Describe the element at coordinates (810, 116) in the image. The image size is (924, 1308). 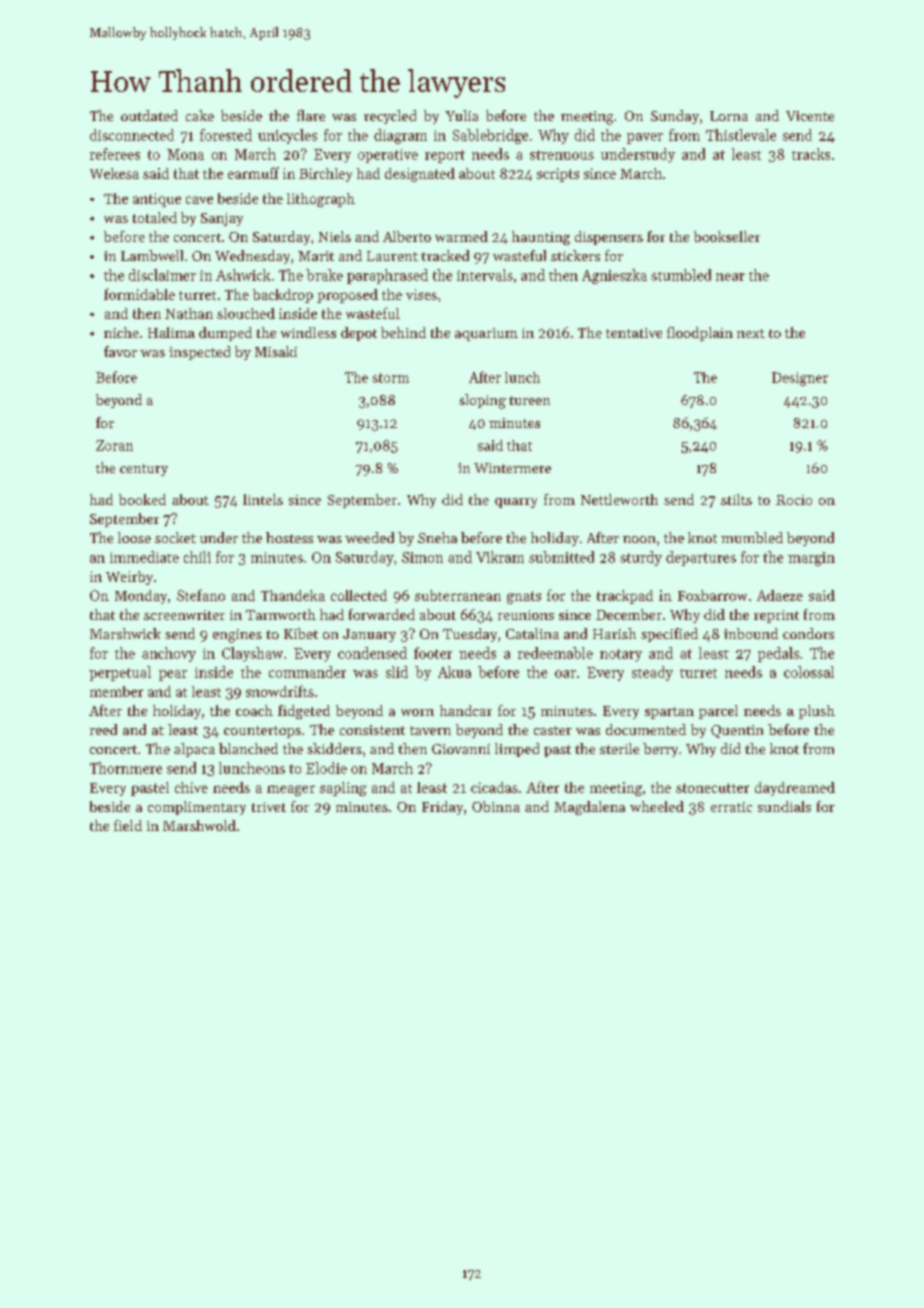
I see `Vicente` at that location.
